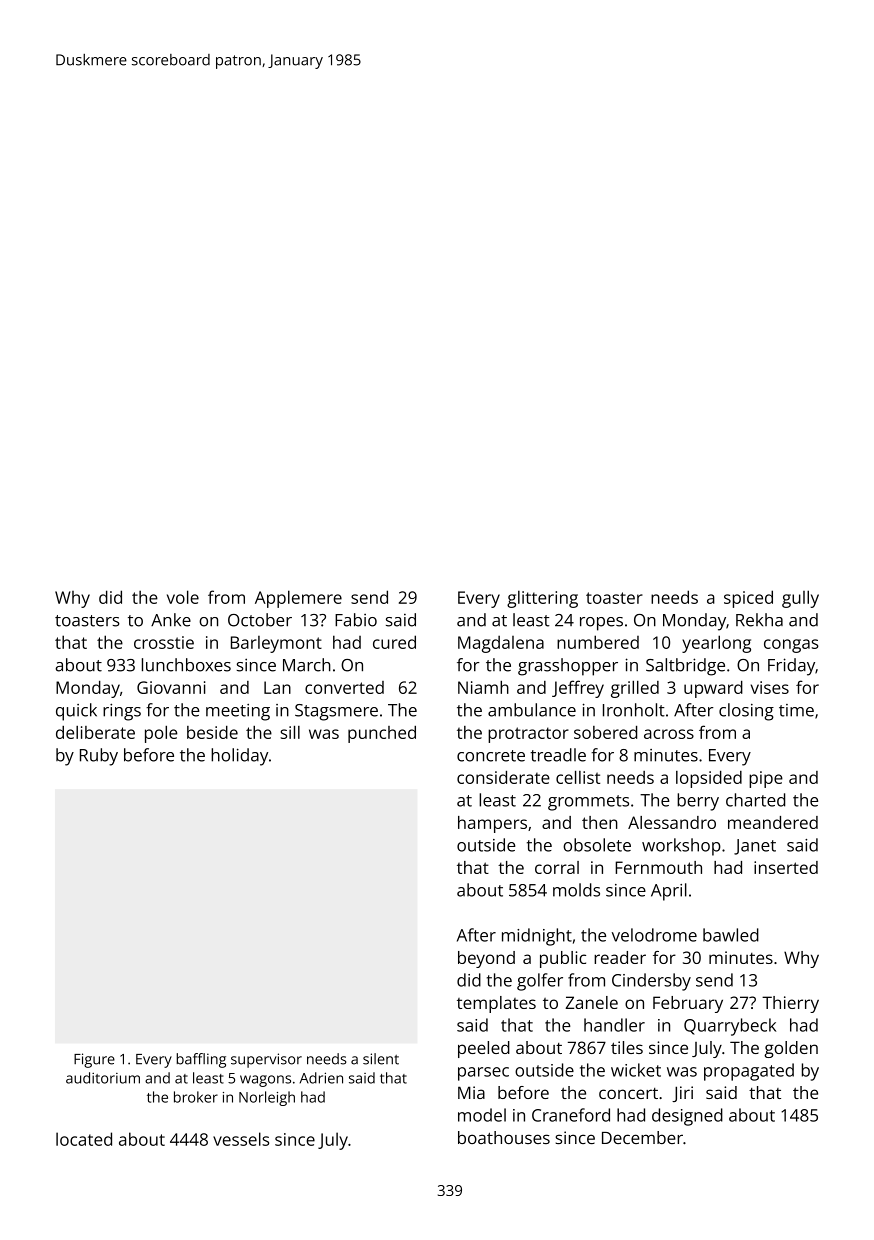 The width and height of the screenshot is (874, 1240). I want to click on silent, so click(381, 1059).
